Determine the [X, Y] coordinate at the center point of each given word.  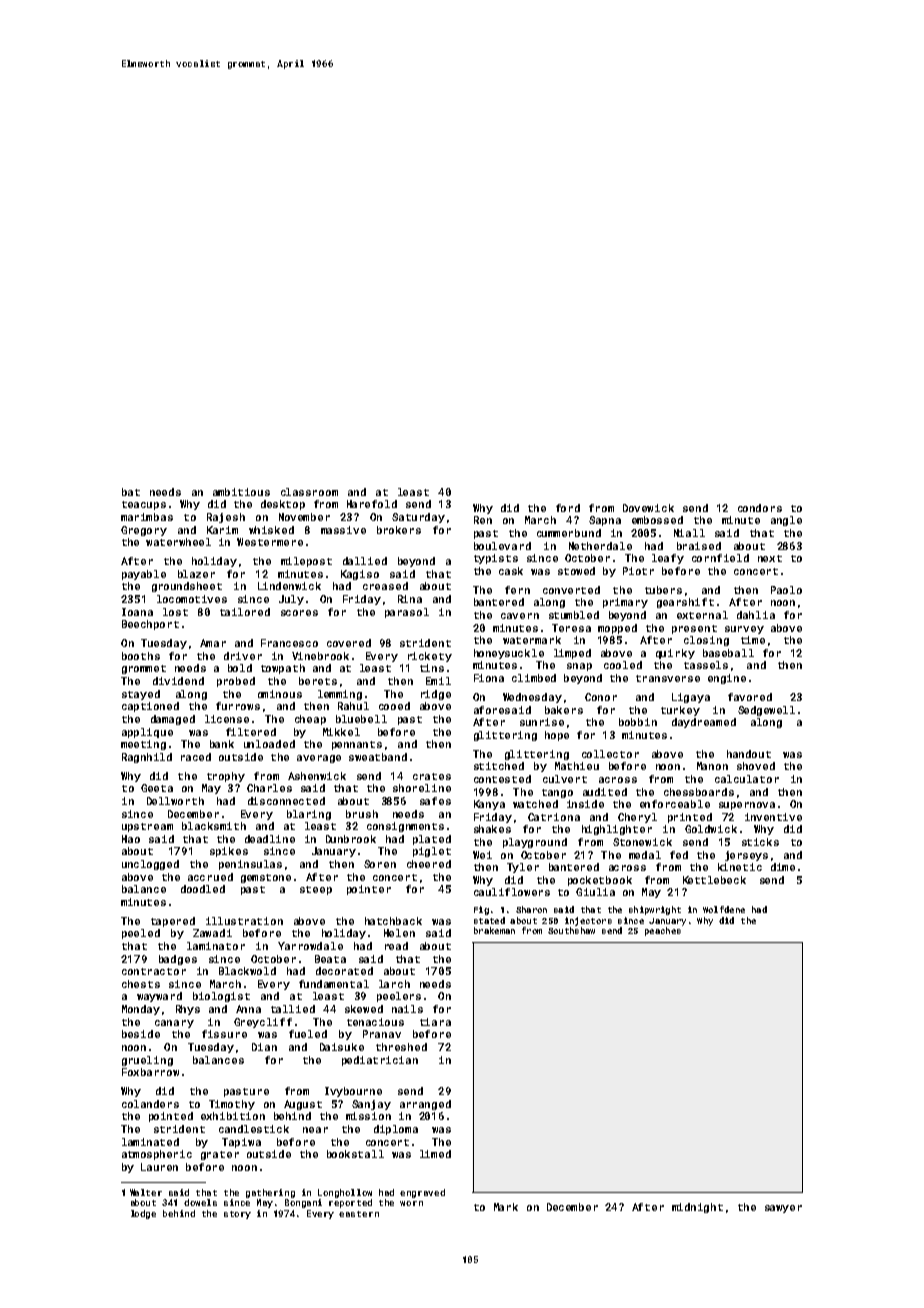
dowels [200, 1202]
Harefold [372, 504]
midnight [697, 1208]
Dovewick [648, 508]
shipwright [655, 910]
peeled [141, 934]
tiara [435, 1022]
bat [131, 492]
